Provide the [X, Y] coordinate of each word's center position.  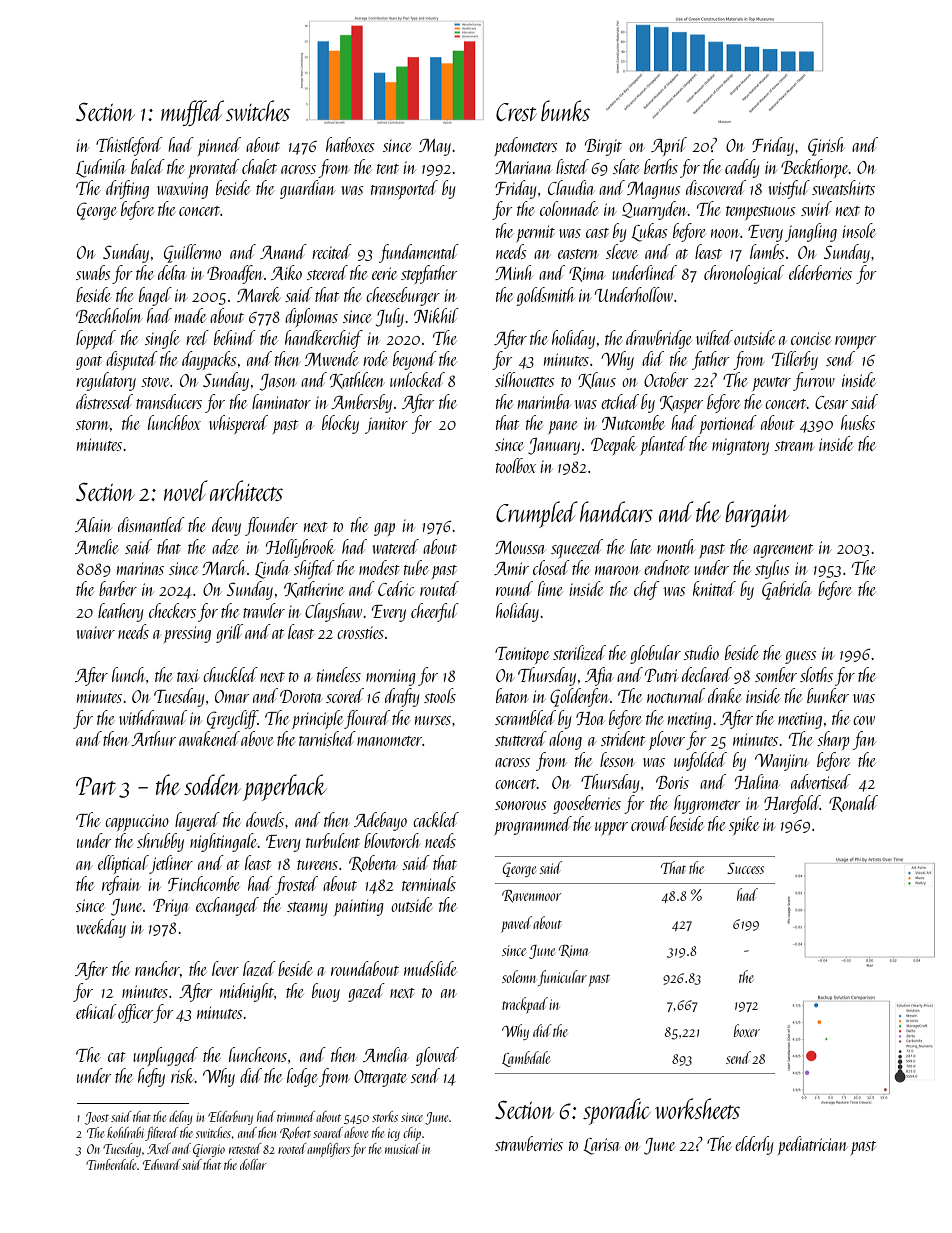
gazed [366, 992]
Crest [516, 112]
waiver [95, 632]
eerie [384, 273]
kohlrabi [125, 1132]
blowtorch [391, 840]
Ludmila [101, 168]
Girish [826, 146]
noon [725, 233]
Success [745, 868]
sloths [816, 674]
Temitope [522, 655]
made [190, 315]
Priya [170, 907]
